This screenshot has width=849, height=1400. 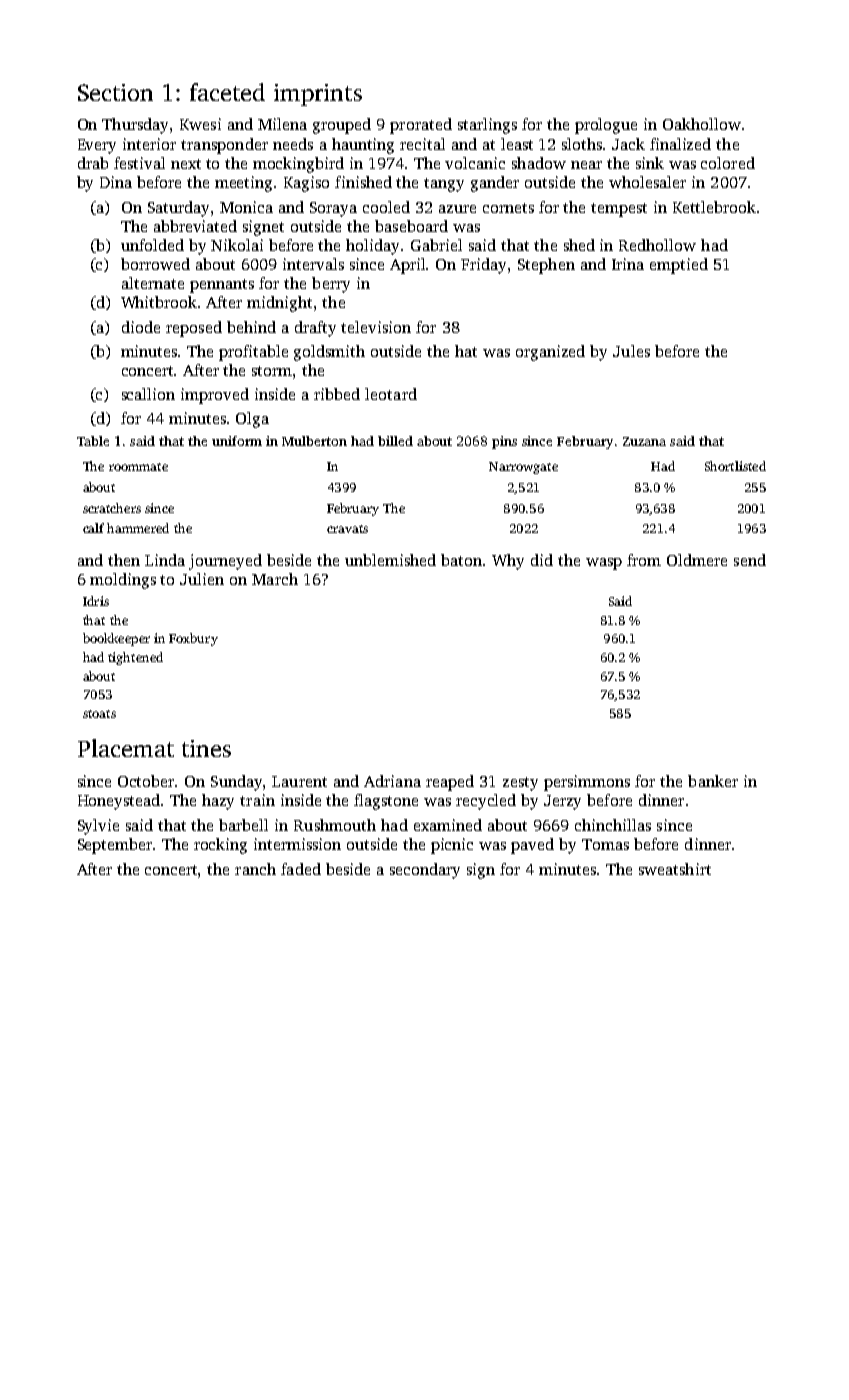 What do you see at coordinates (347, 529) in the screenshot?
I see `cravats` at bounding box center [347, 529].
